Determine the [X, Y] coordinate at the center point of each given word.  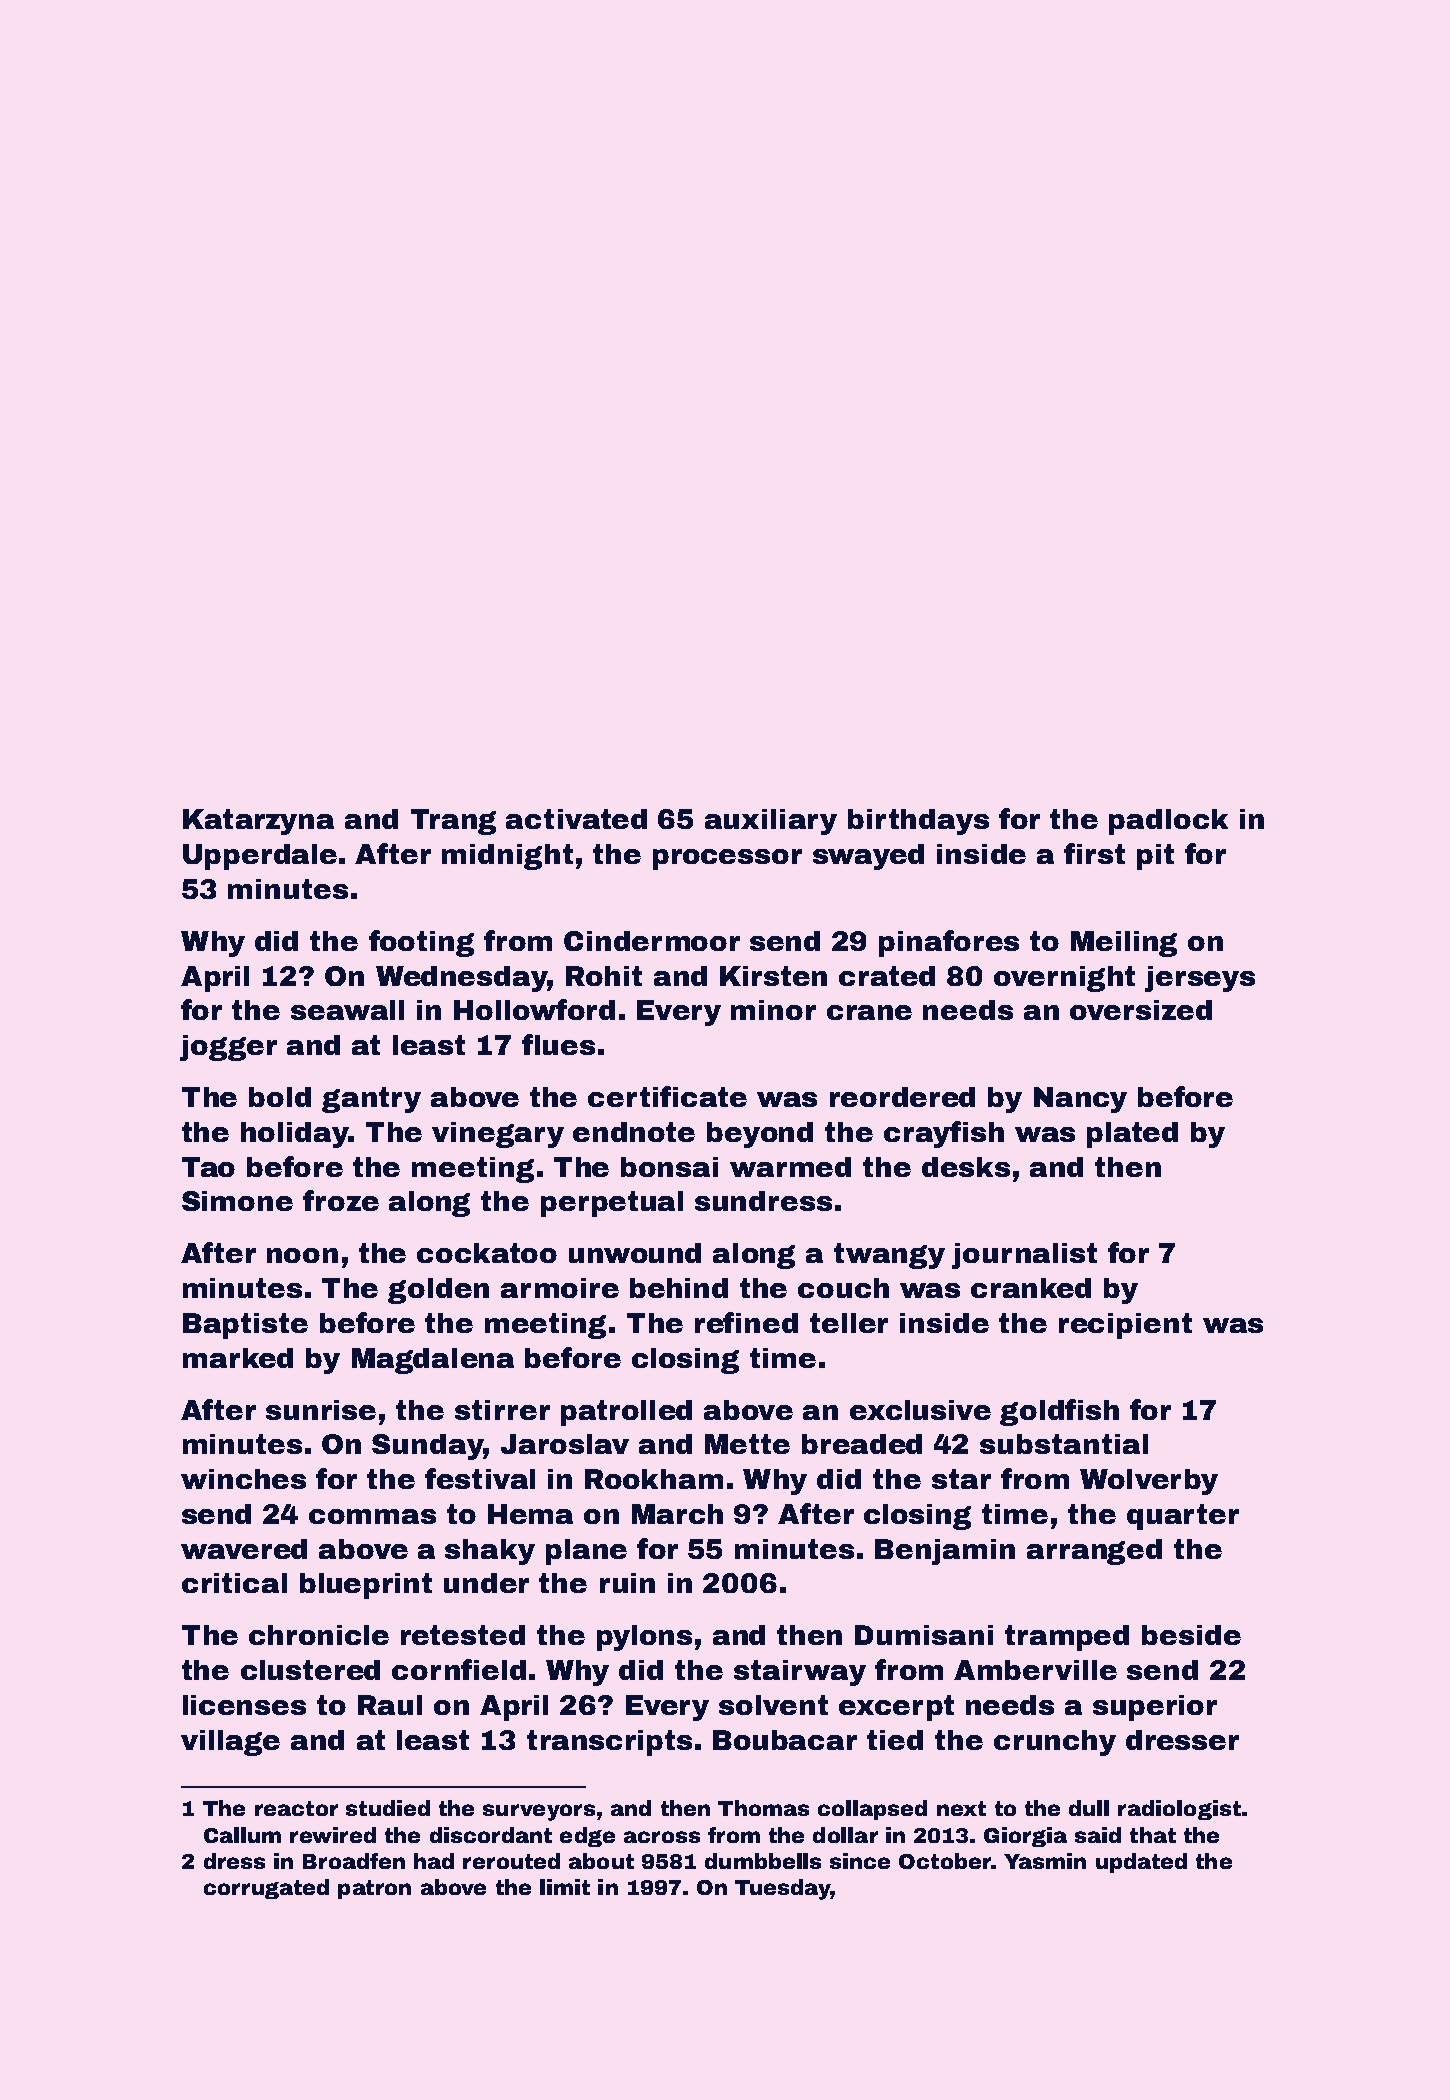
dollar [845, 1835]
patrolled [626, 1413]
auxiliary [771, 822]
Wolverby [1149, 1482]
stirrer [502, 1410]
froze [341, 1200]
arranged [1094, 1552]
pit [1155, 857]
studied [388, 1808]
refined [746, 1322]
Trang [453, 822]
